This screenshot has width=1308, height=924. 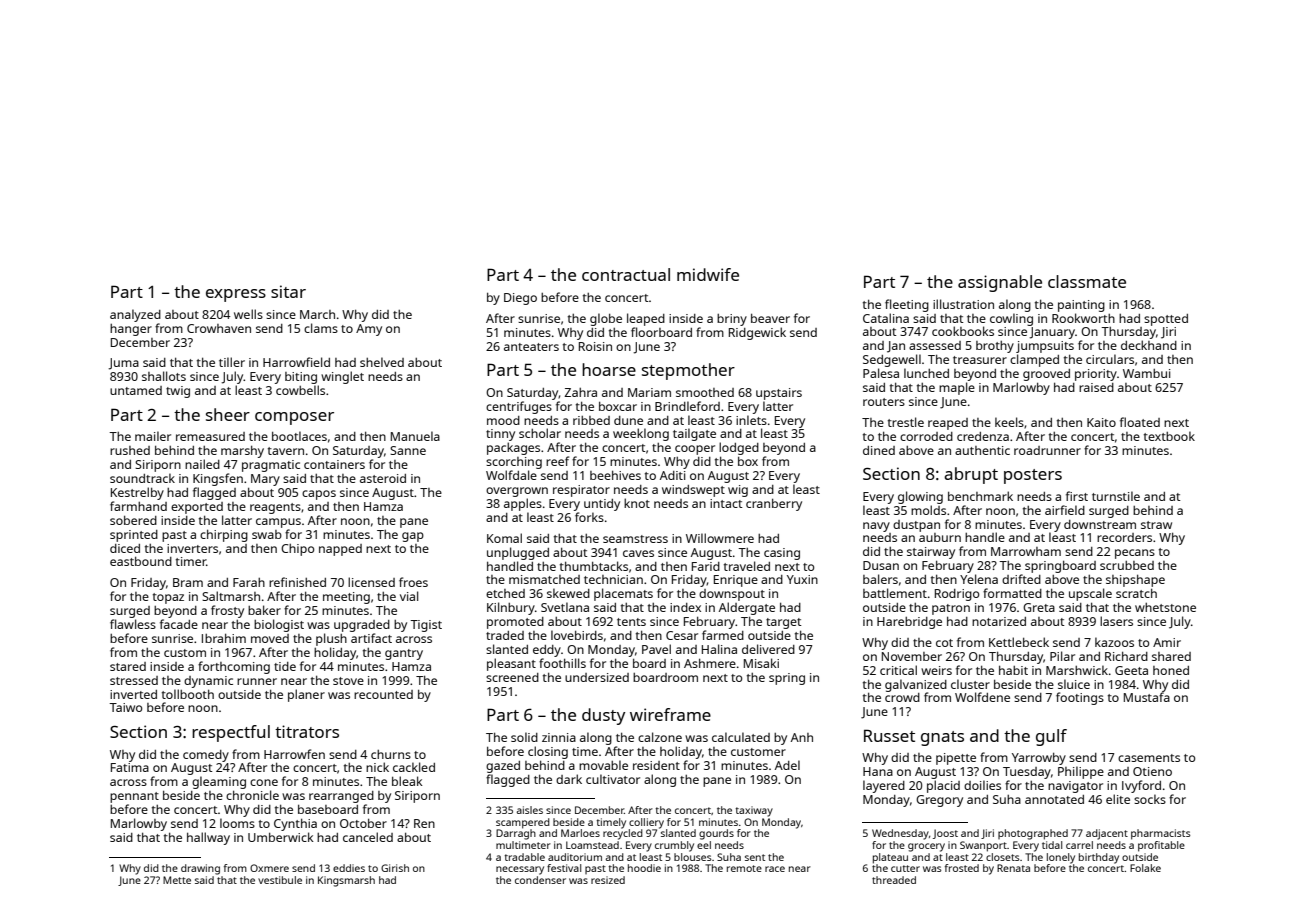 I want to click on Marrowham, so click(x=1026, y=551).
